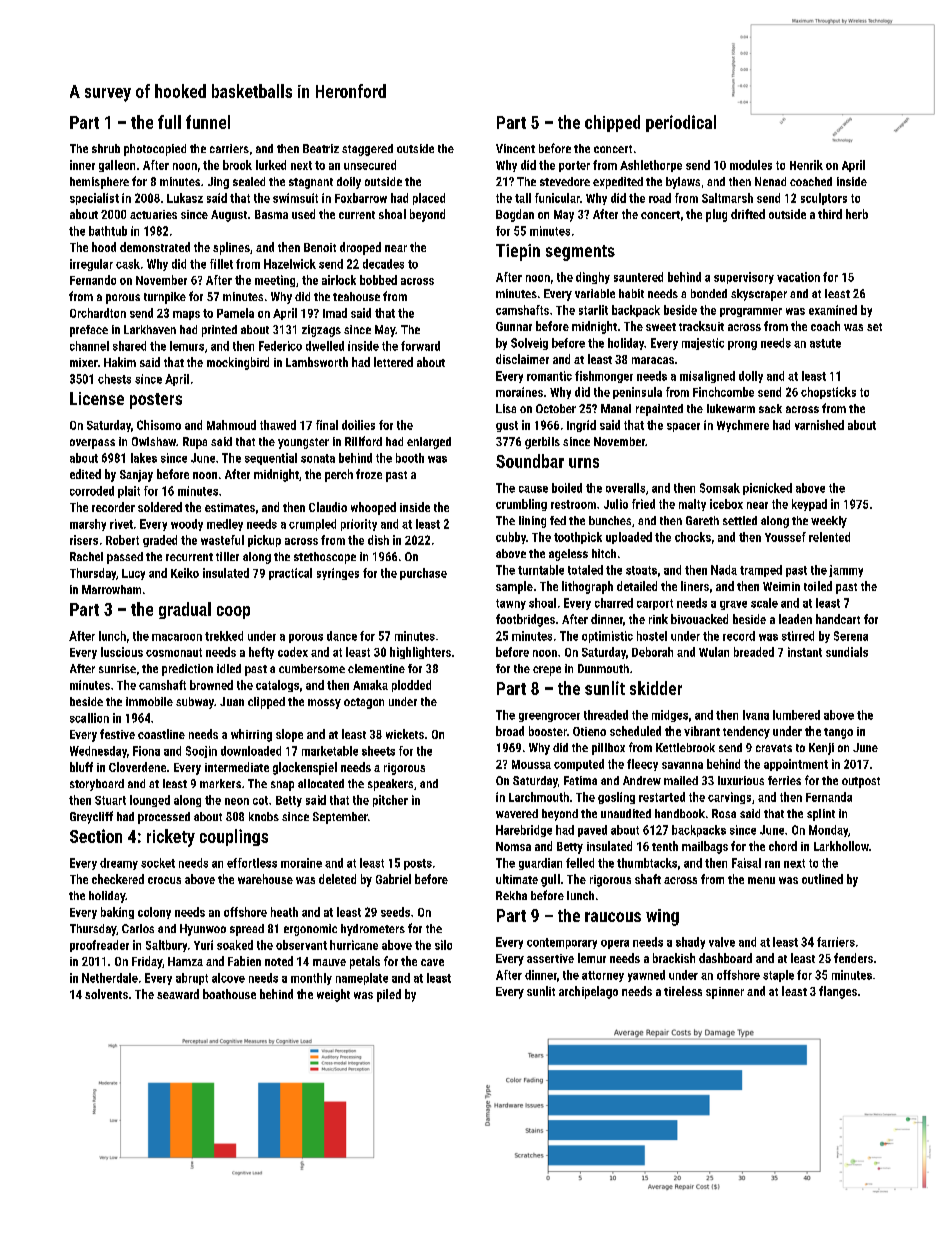  I want to click on tireless, so click(683, 991).
